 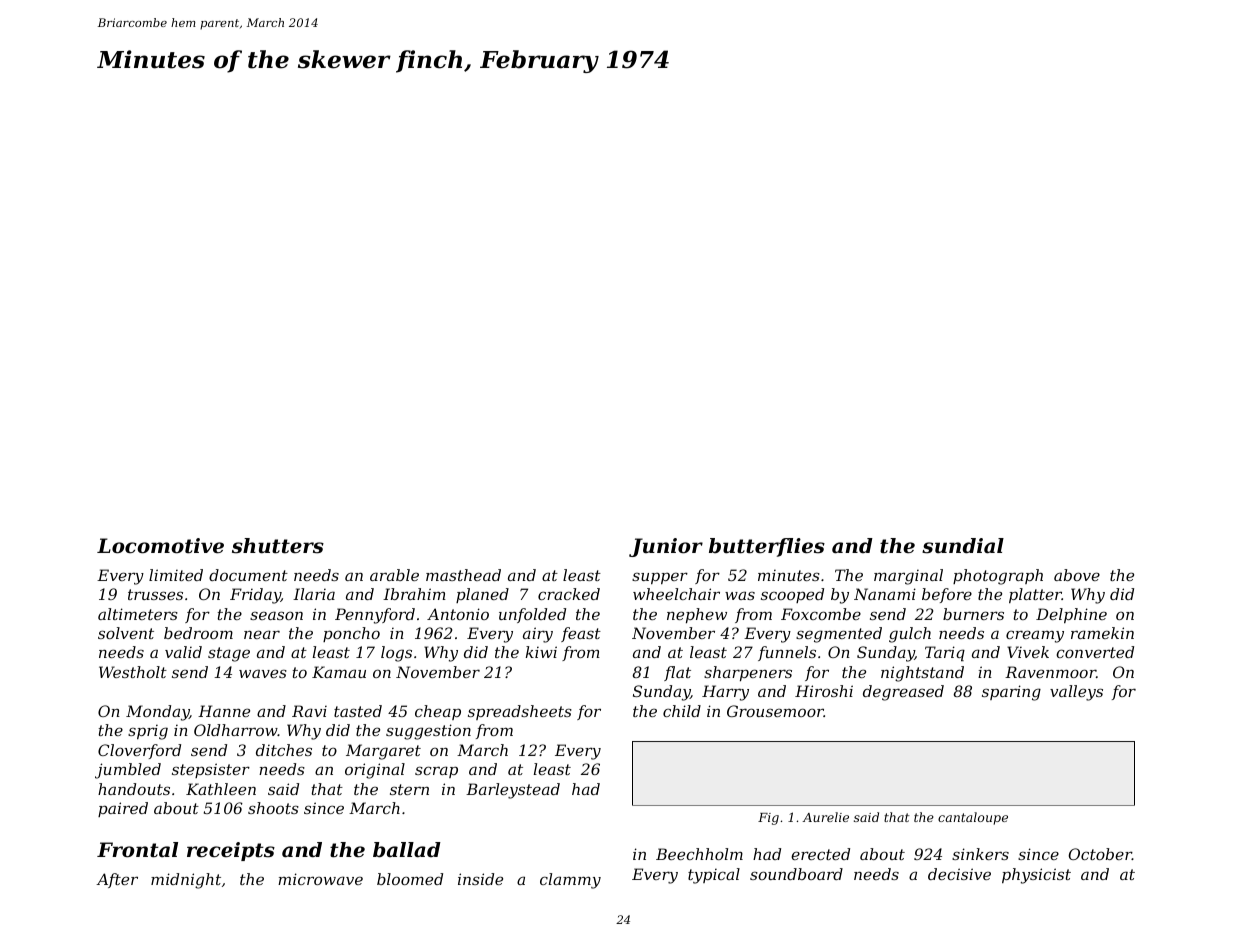 What do you see at coordinates (768, 819) in the document?
I see `Fig` at bounding box center [768, 819].
